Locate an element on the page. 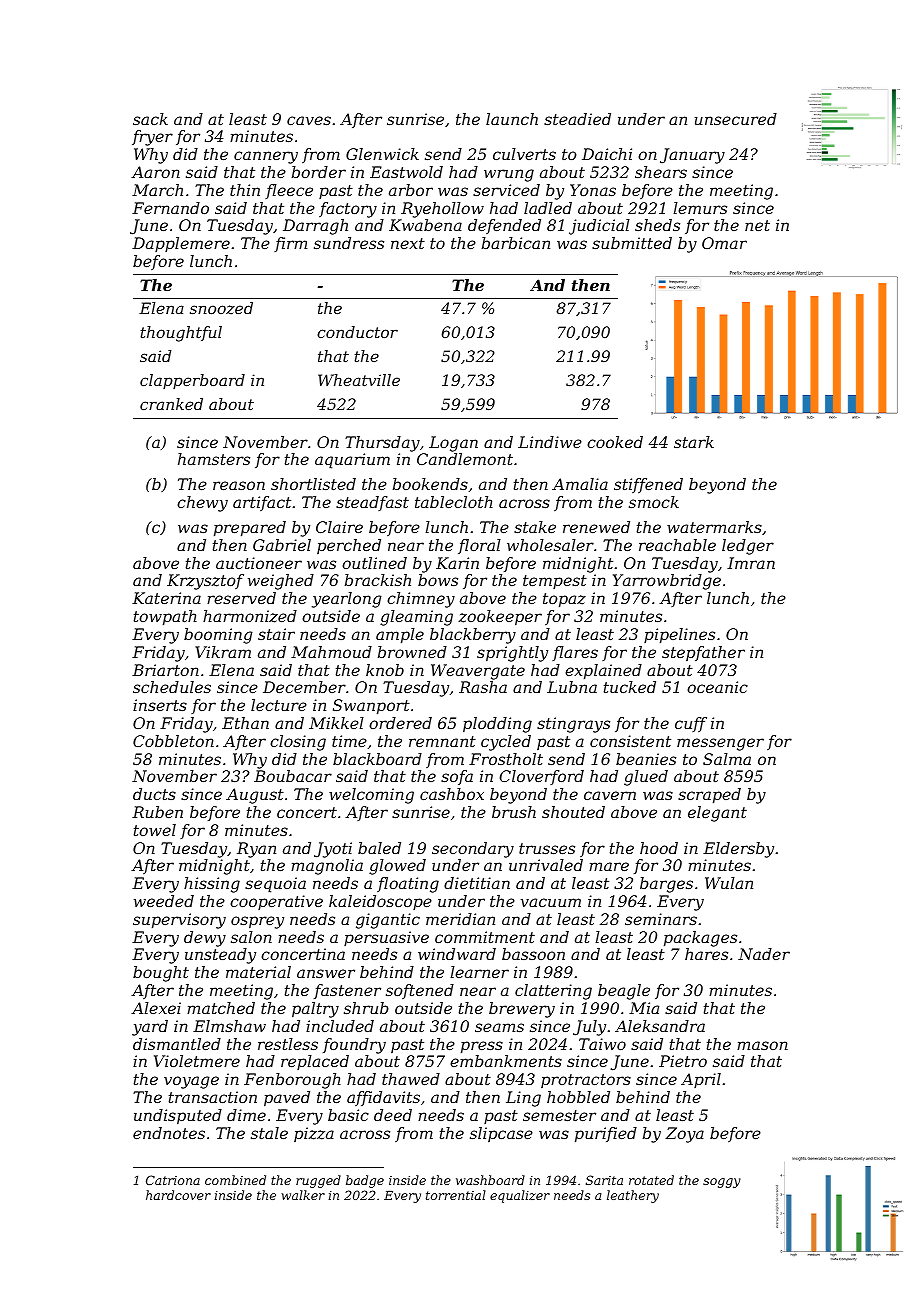 This image has height=1314, width=924. prepared is located at coordinates (250, 529).
